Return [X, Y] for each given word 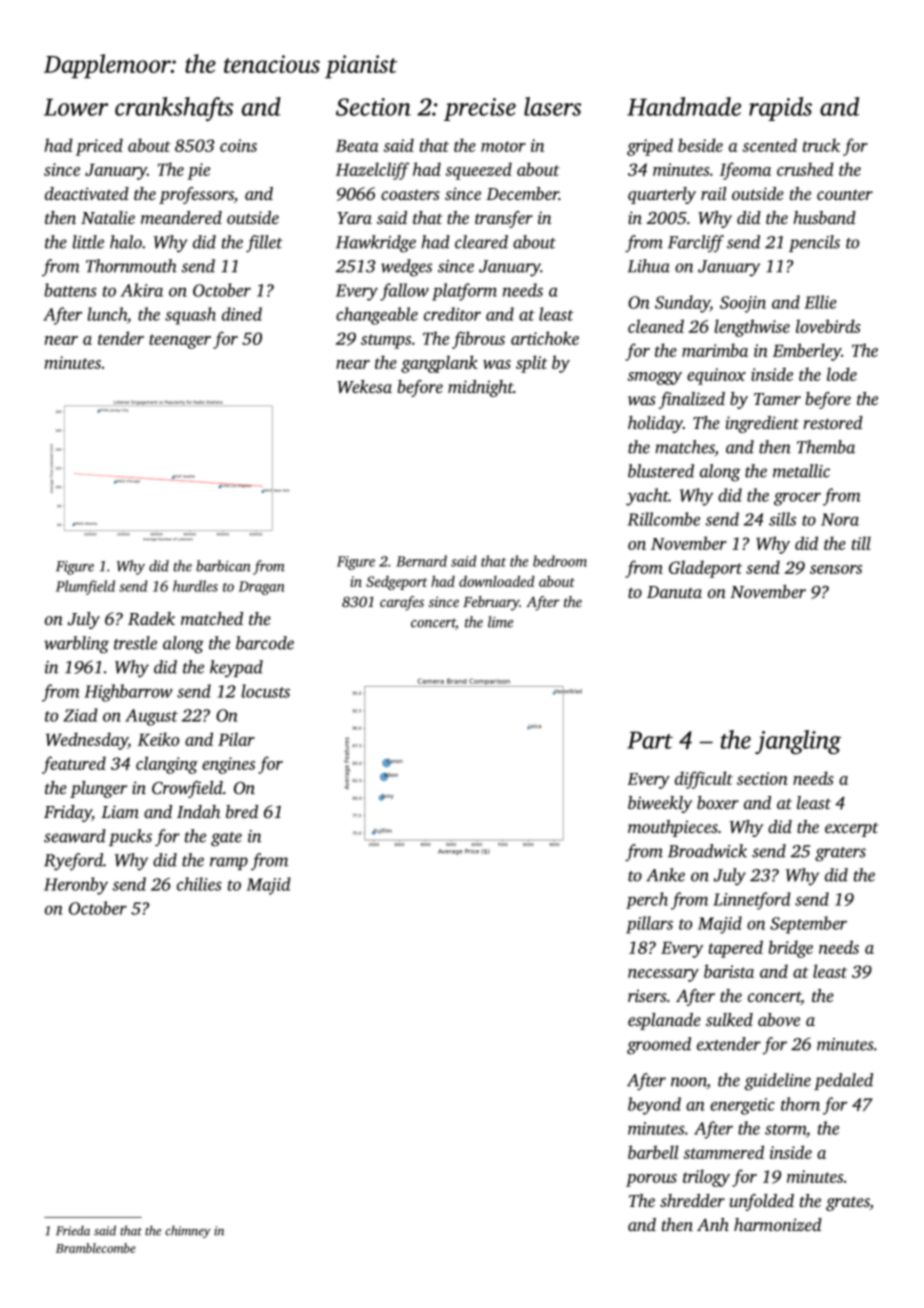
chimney [188, 1231]
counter [845, 194]
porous [651, 1180]
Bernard [421, 561]
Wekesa [364, 386]
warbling [76, 645]
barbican [223, 566]
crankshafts [174, 109]
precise [480, 109]
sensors [836, 569]
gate [226, 839]
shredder [692, 1200]
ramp [229, 863]
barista [729, 971]
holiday [655, 424]
